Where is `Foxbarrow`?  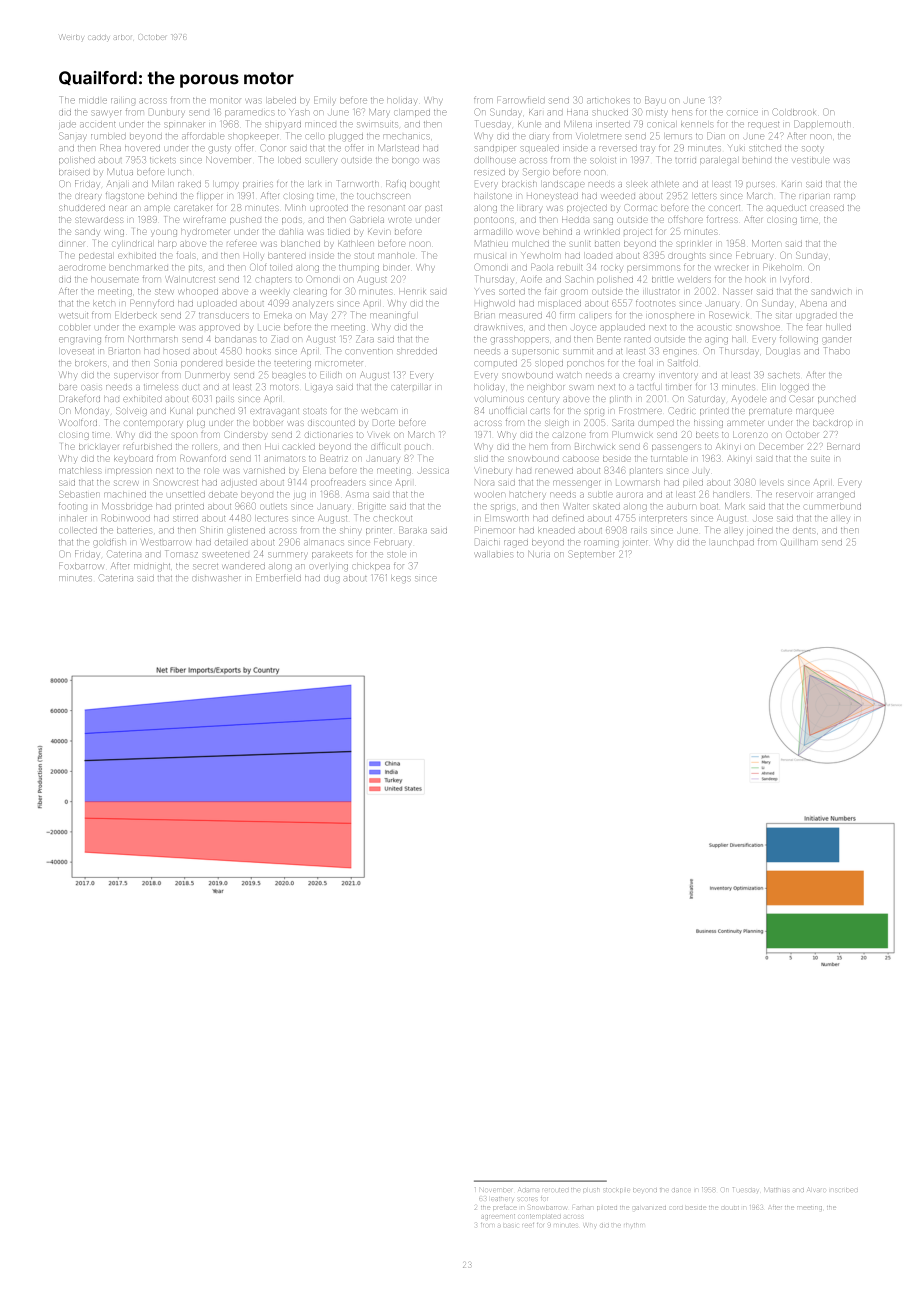
Foxbarrow is located at coordinates (81, 566).
